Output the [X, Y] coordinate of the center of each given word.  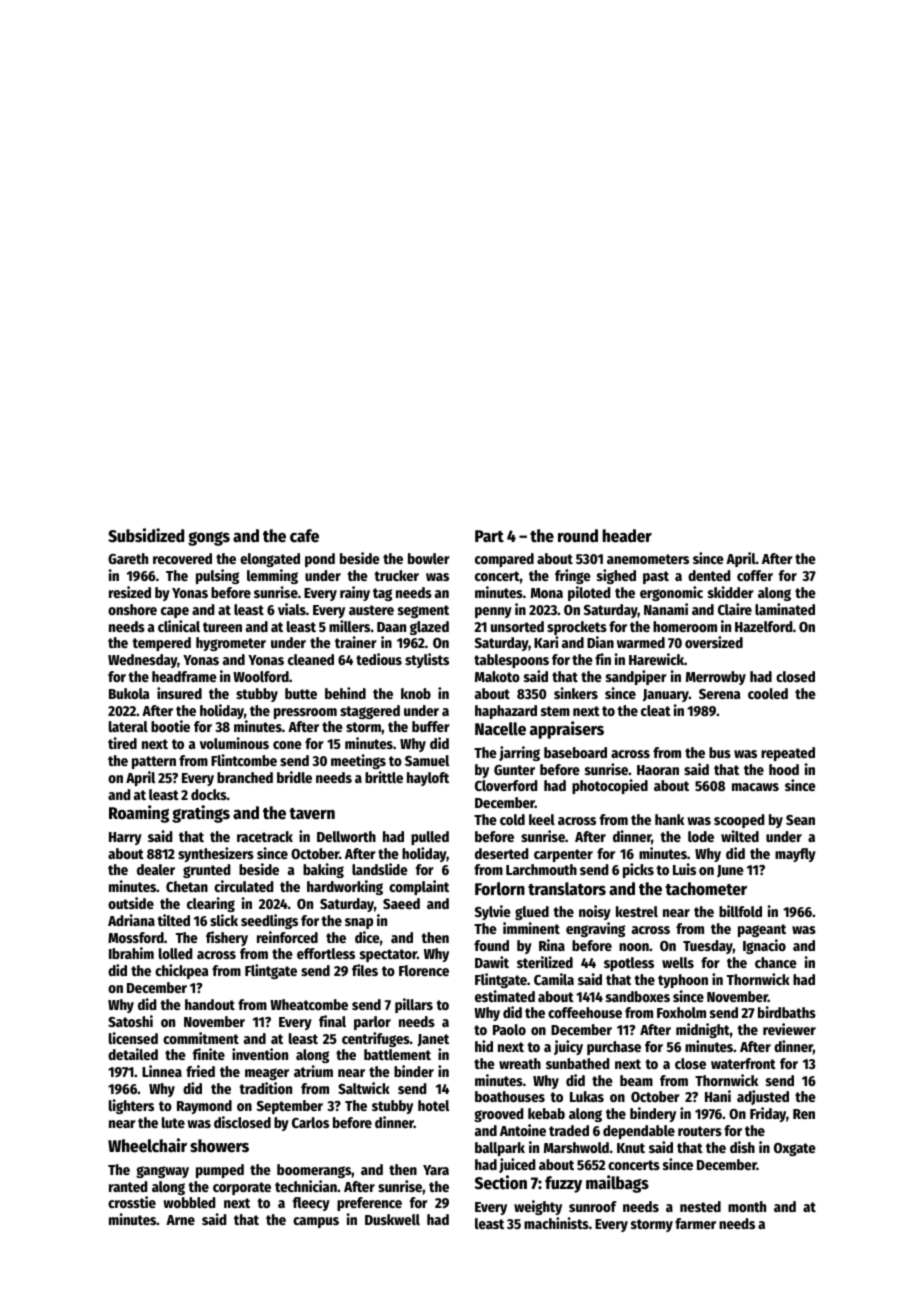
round [578, 536]
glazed [429, 628]
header [627, 536]
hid [484, 1046]
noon [634, 947]
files [365, 970]
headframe [184, 676]
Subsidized [146, 535]
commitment [201, 1038]
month [747, 1206]
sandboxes [638, 996]
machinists [556, 1223]
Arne [180, 1220]
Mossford [136, 937]
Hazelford [764, 626]
